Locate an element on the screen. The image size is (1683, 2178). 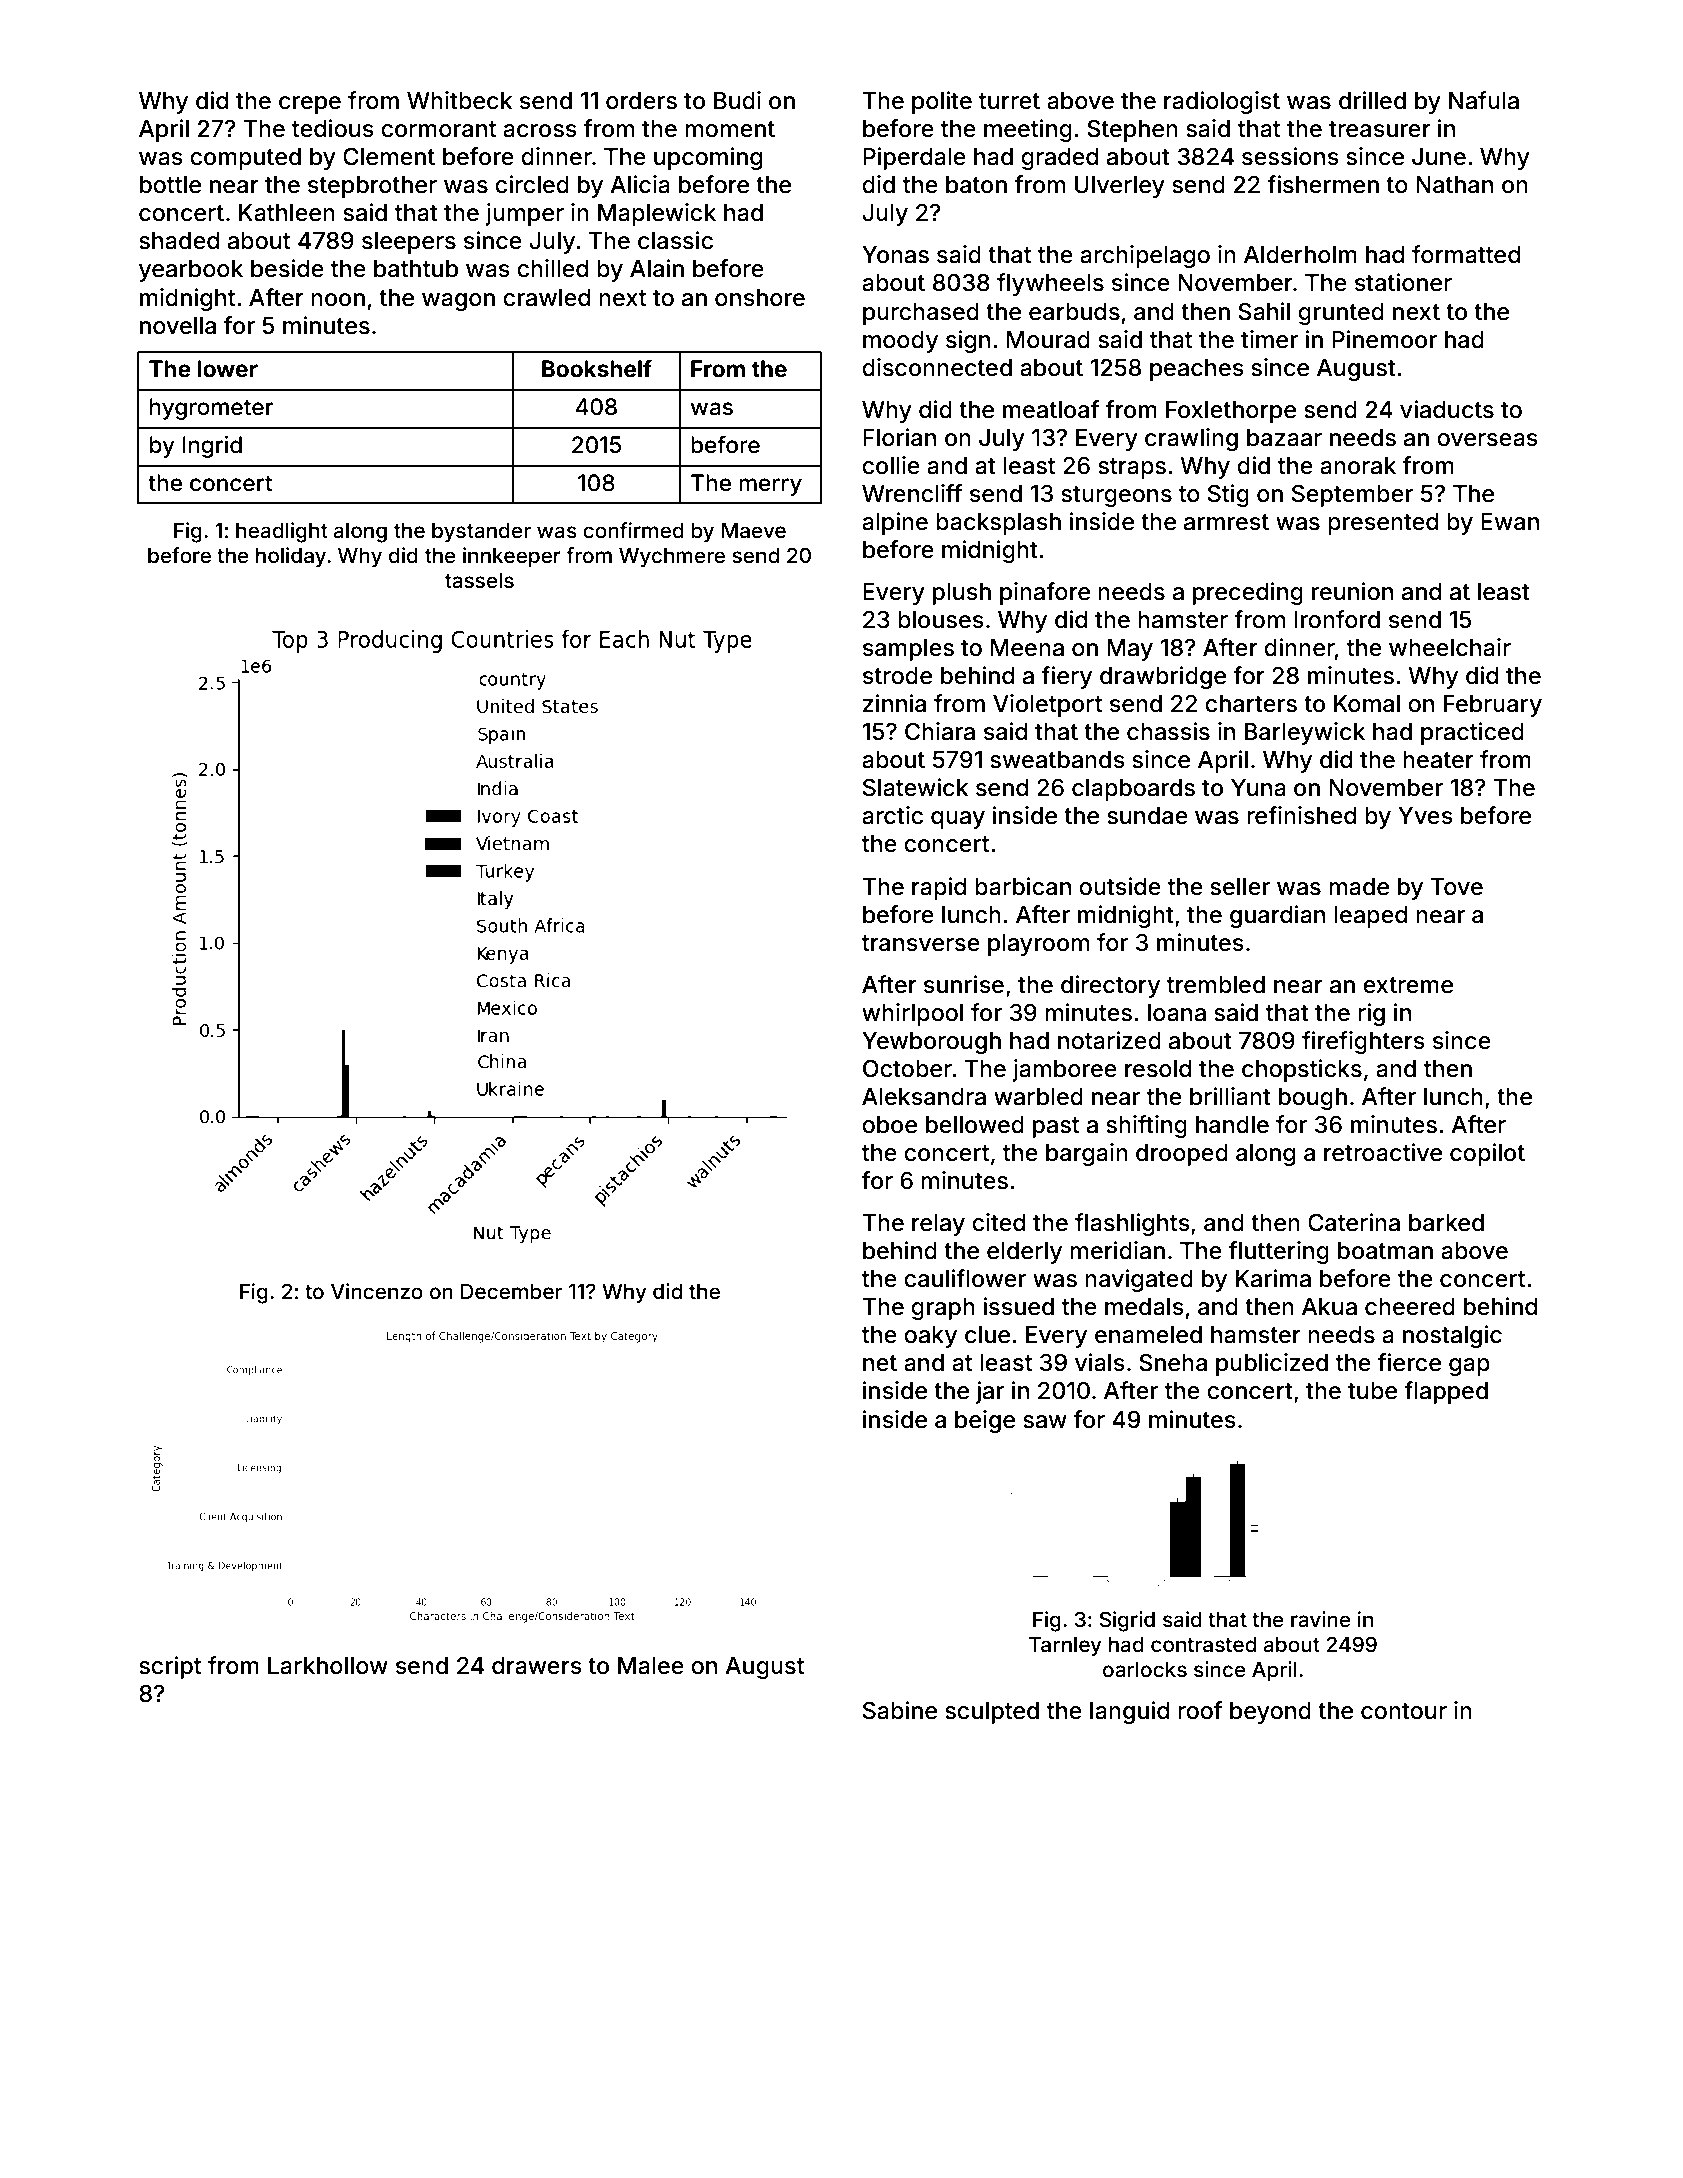
drawers is located at coordinates (537, 1666).
